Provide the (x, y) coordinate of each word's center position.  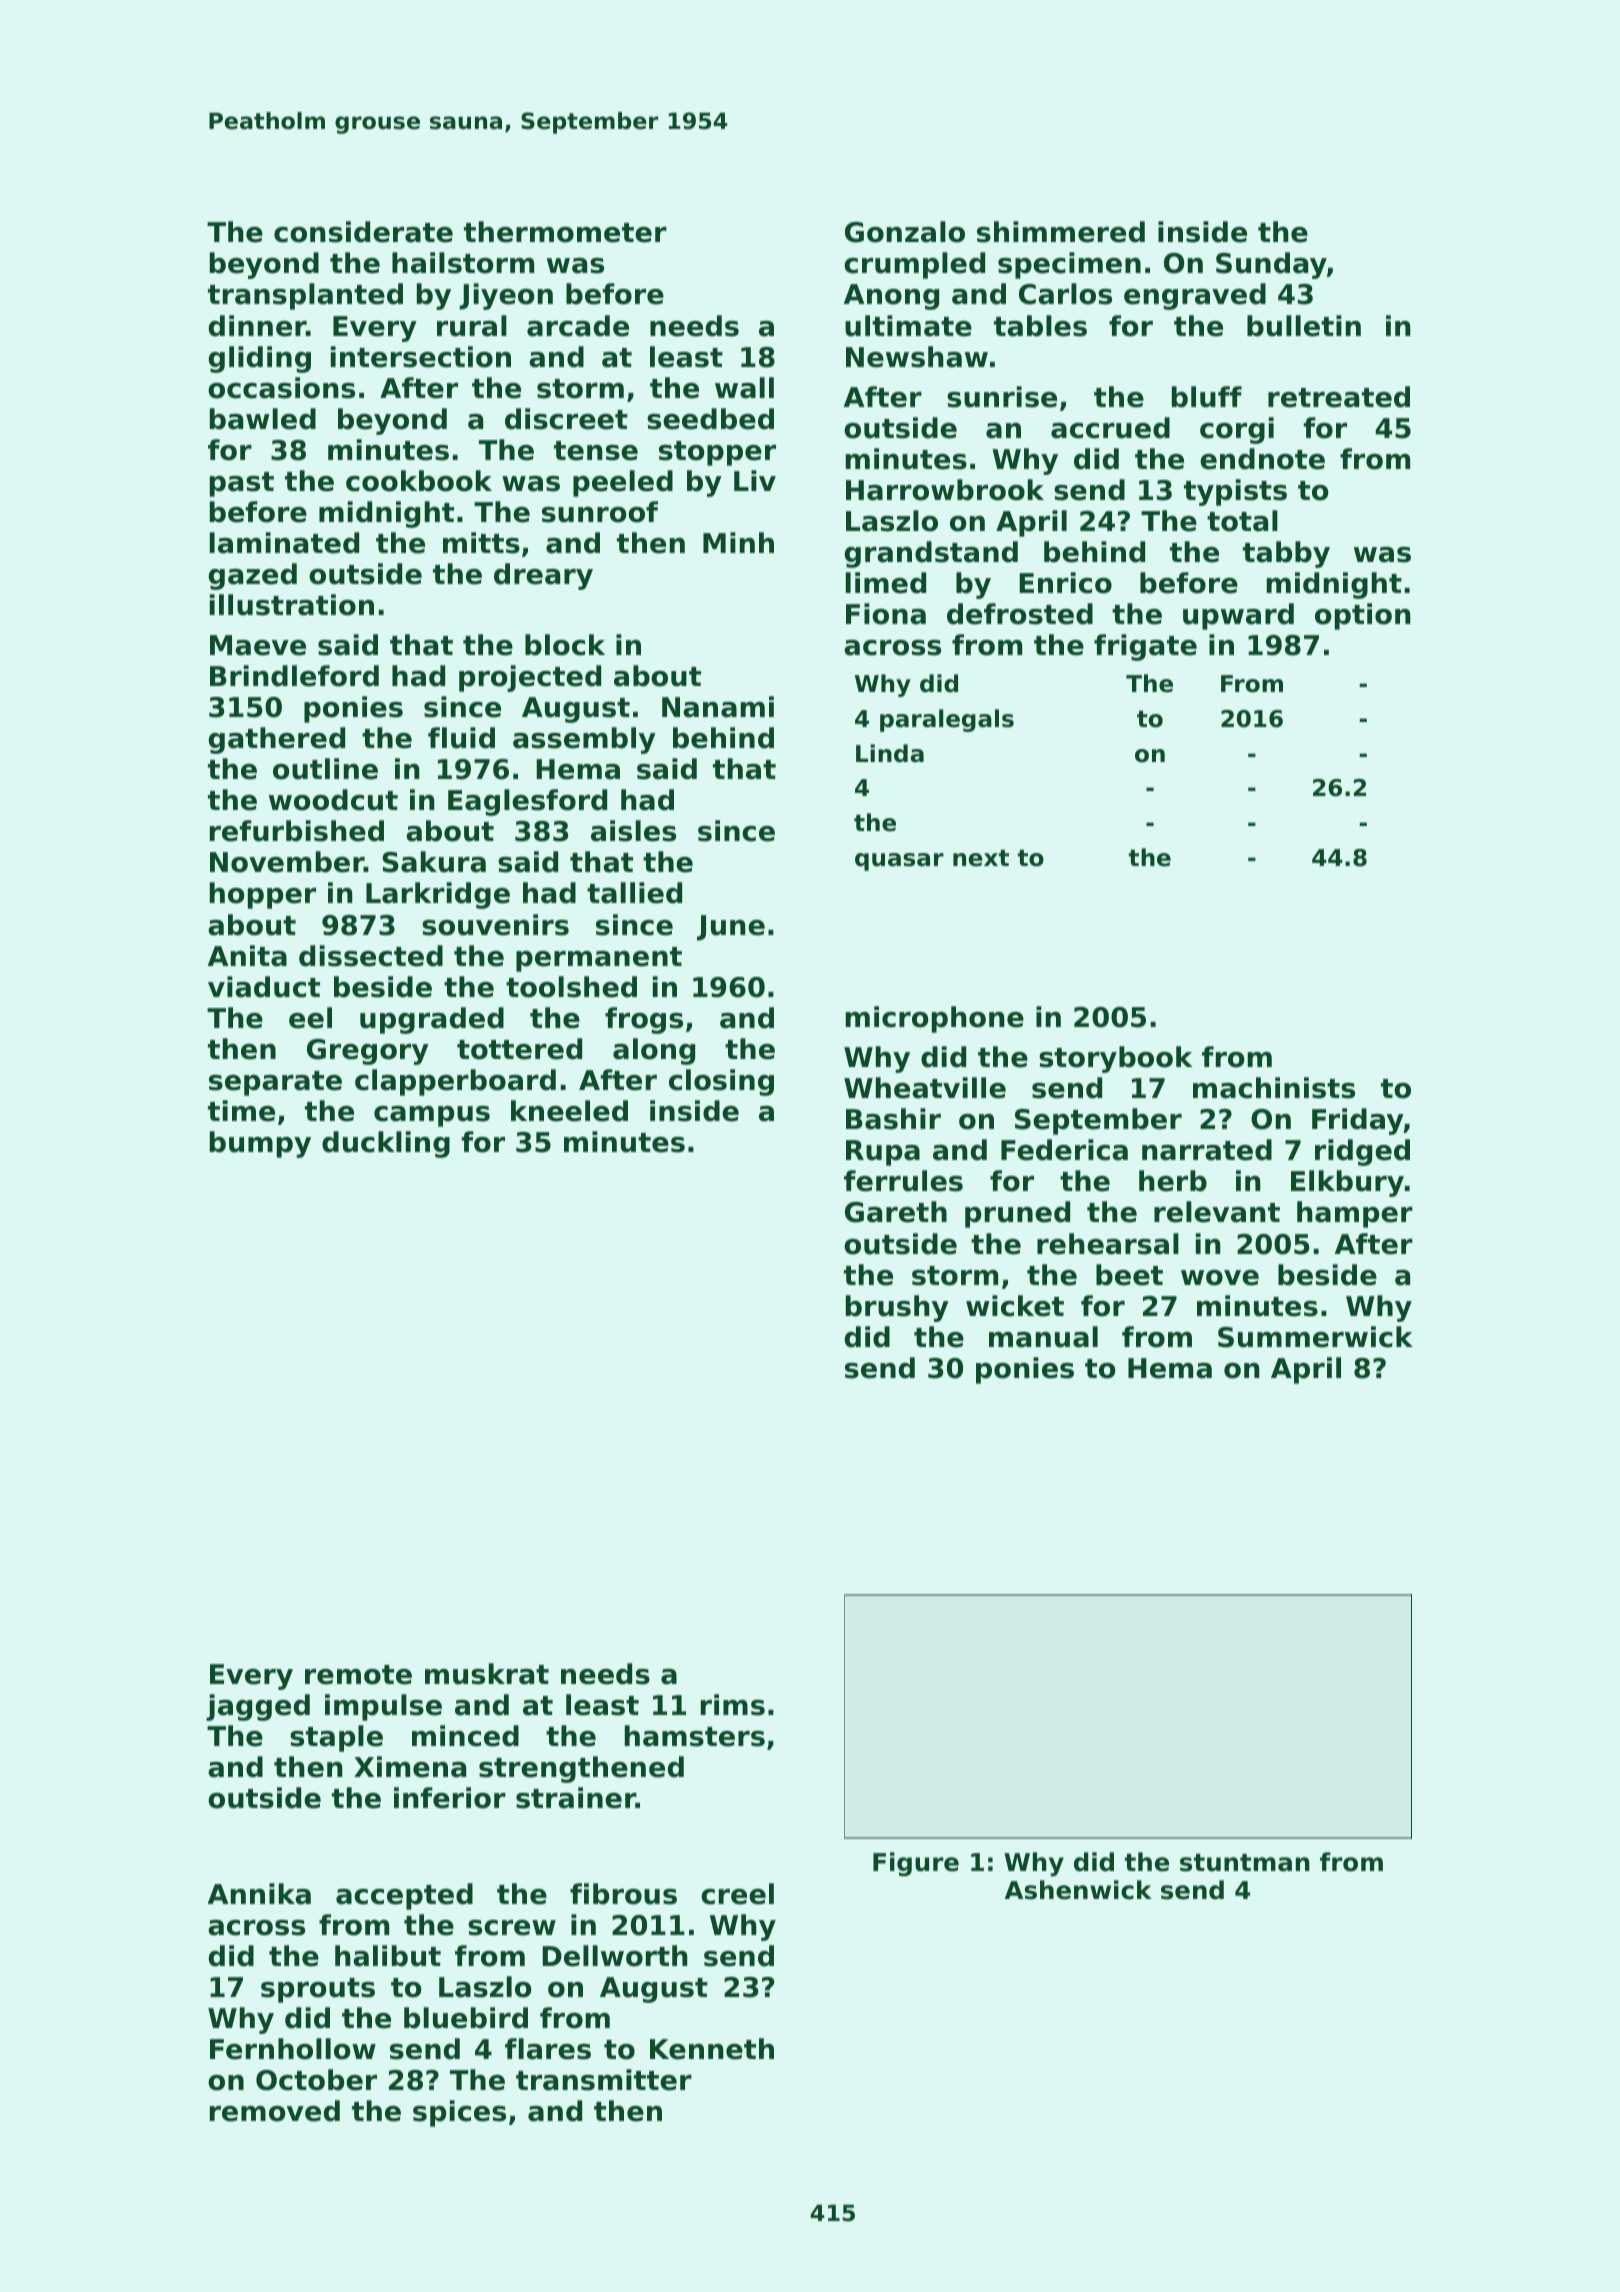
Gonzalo (905, 232)
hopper (263, 895)
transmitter (604, 2080)
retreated (1339, 397)
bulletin (1304, 326)
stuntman (1245, 1863)
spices (459, 2113)
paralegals (947, 720)
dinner (257, 326)
